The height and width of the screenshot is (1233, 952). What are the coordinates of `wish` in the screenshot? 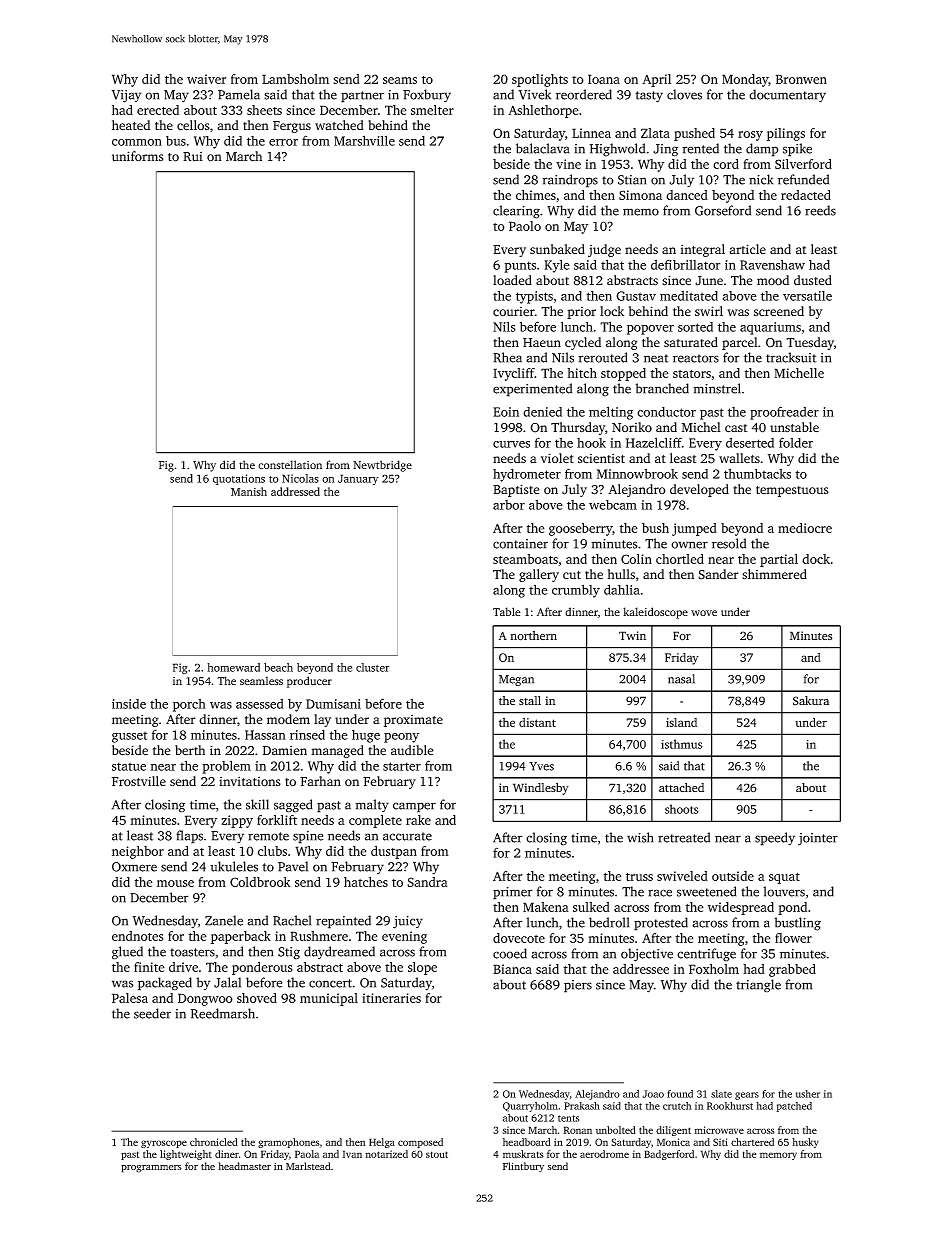 It's located at (640, 837).
